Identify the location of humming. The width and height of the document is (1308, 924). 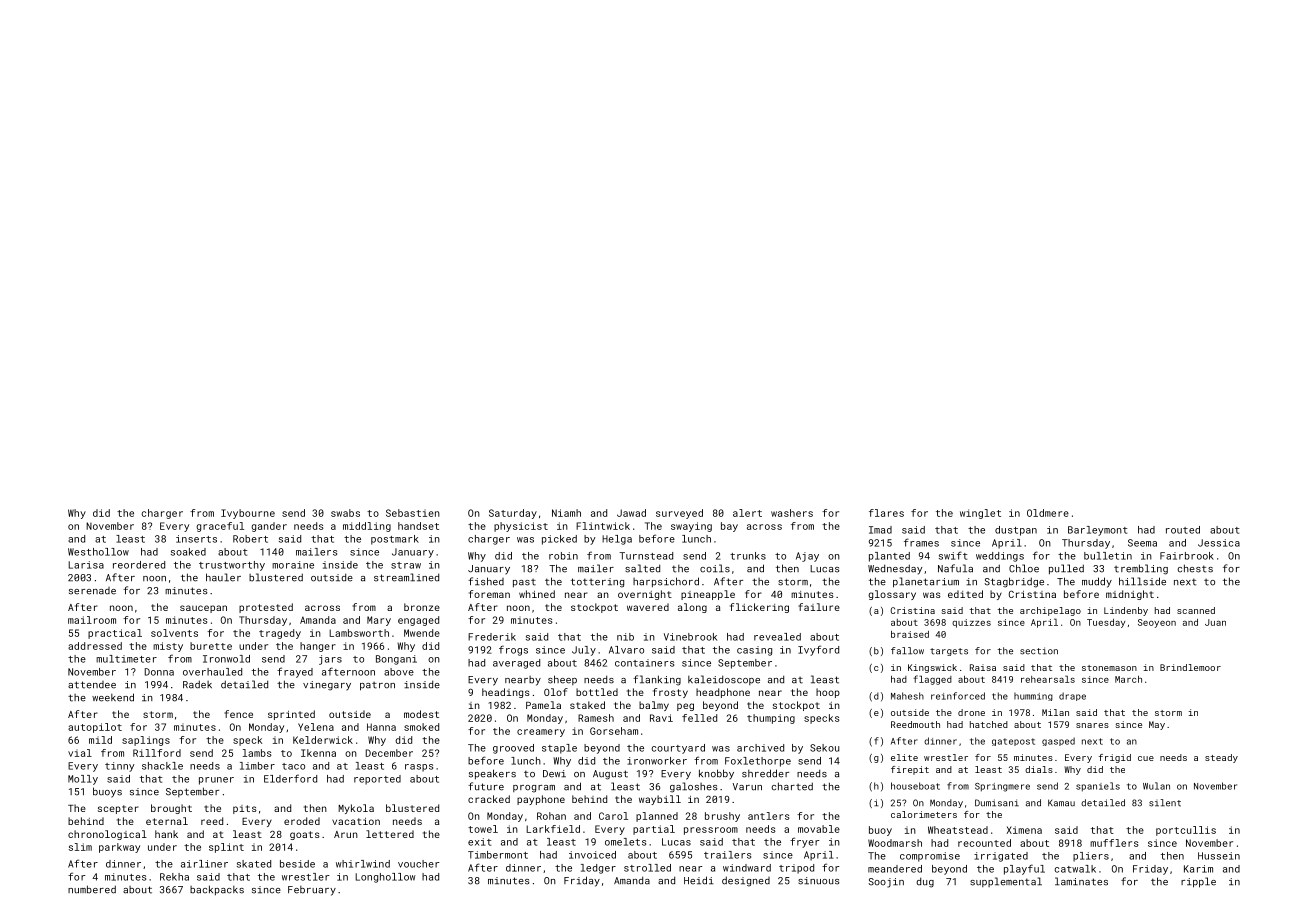
(1033, 697).
